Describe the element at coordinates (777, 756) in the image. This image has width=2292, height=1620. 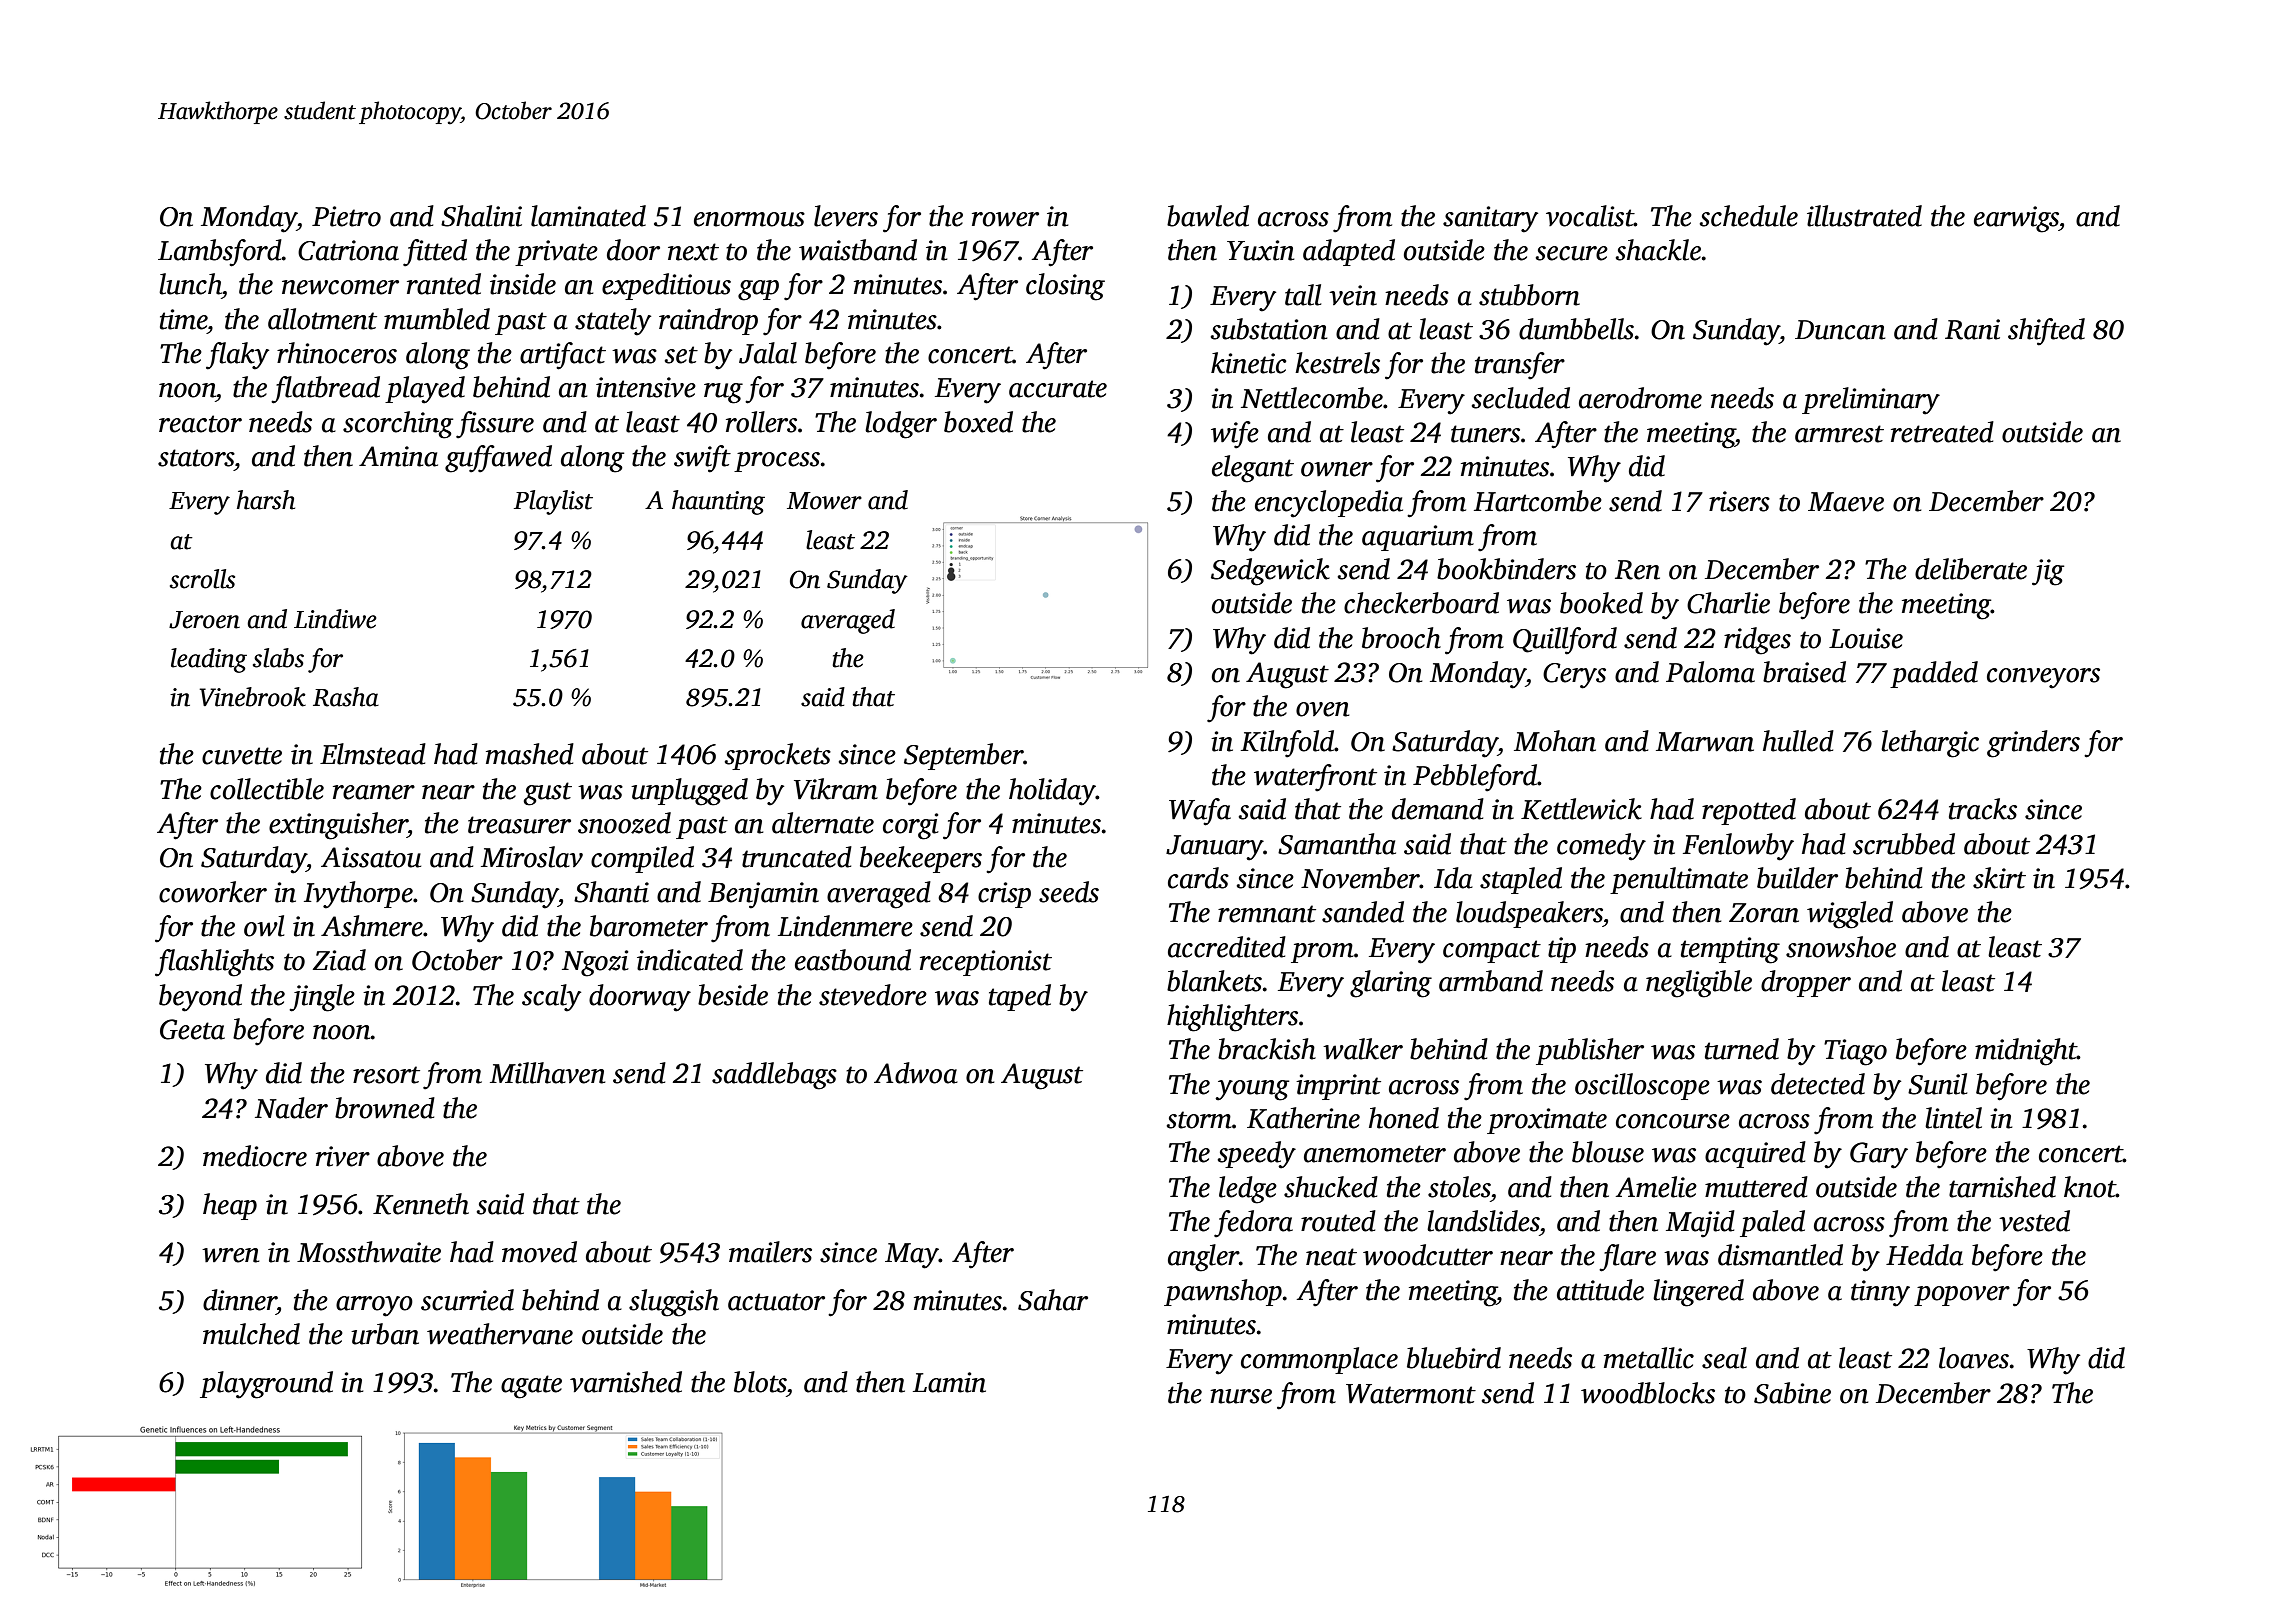
I see `sprockets` at that location.
